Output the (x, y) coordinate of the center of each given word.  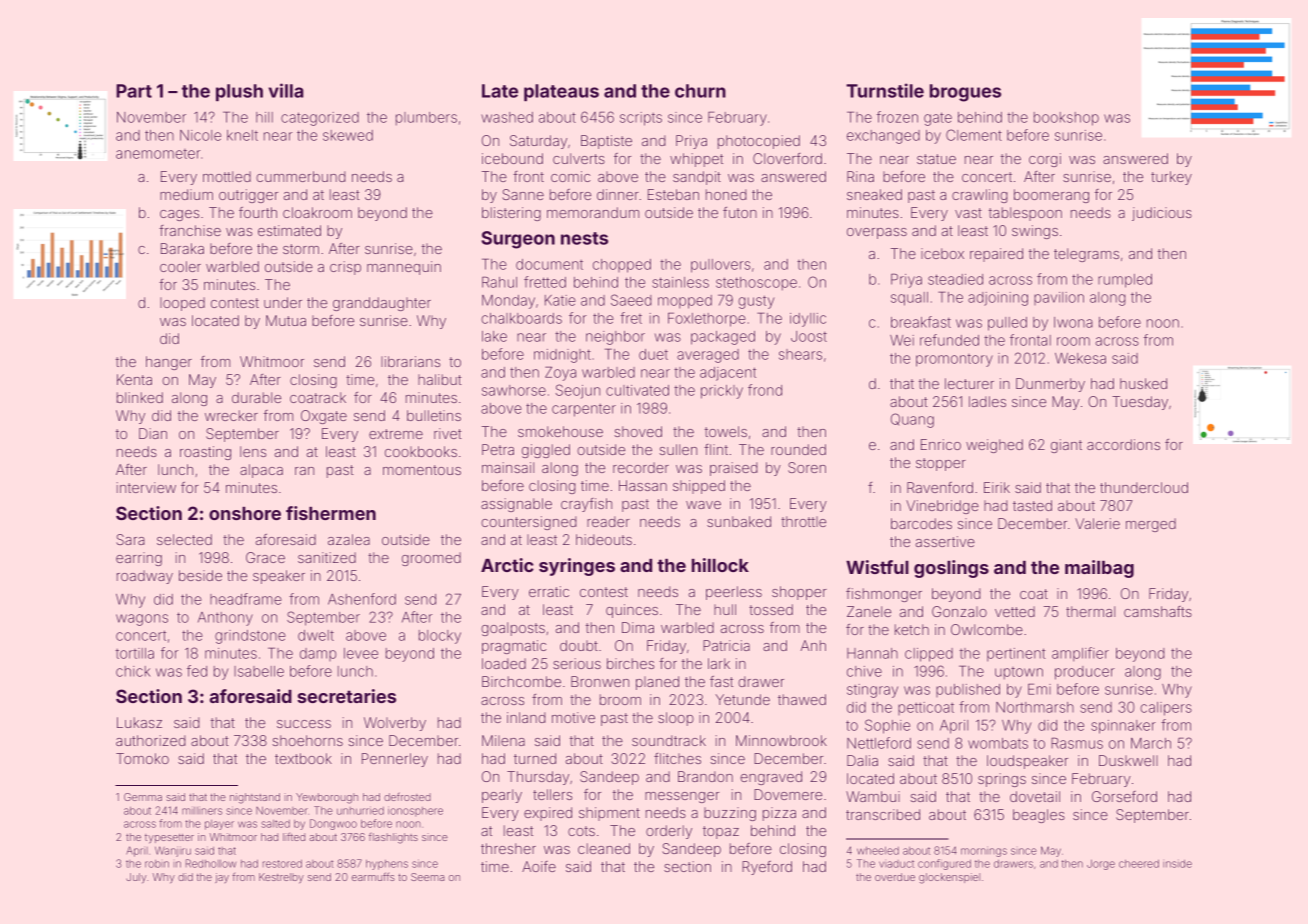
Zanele (869, 611)
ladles (987, 401)
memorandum (593, 212)
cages (179, 215)
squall (909, 299)
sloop (676, 719)
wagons (142, 620)
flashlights (393, 838)
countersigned (529, 523)
